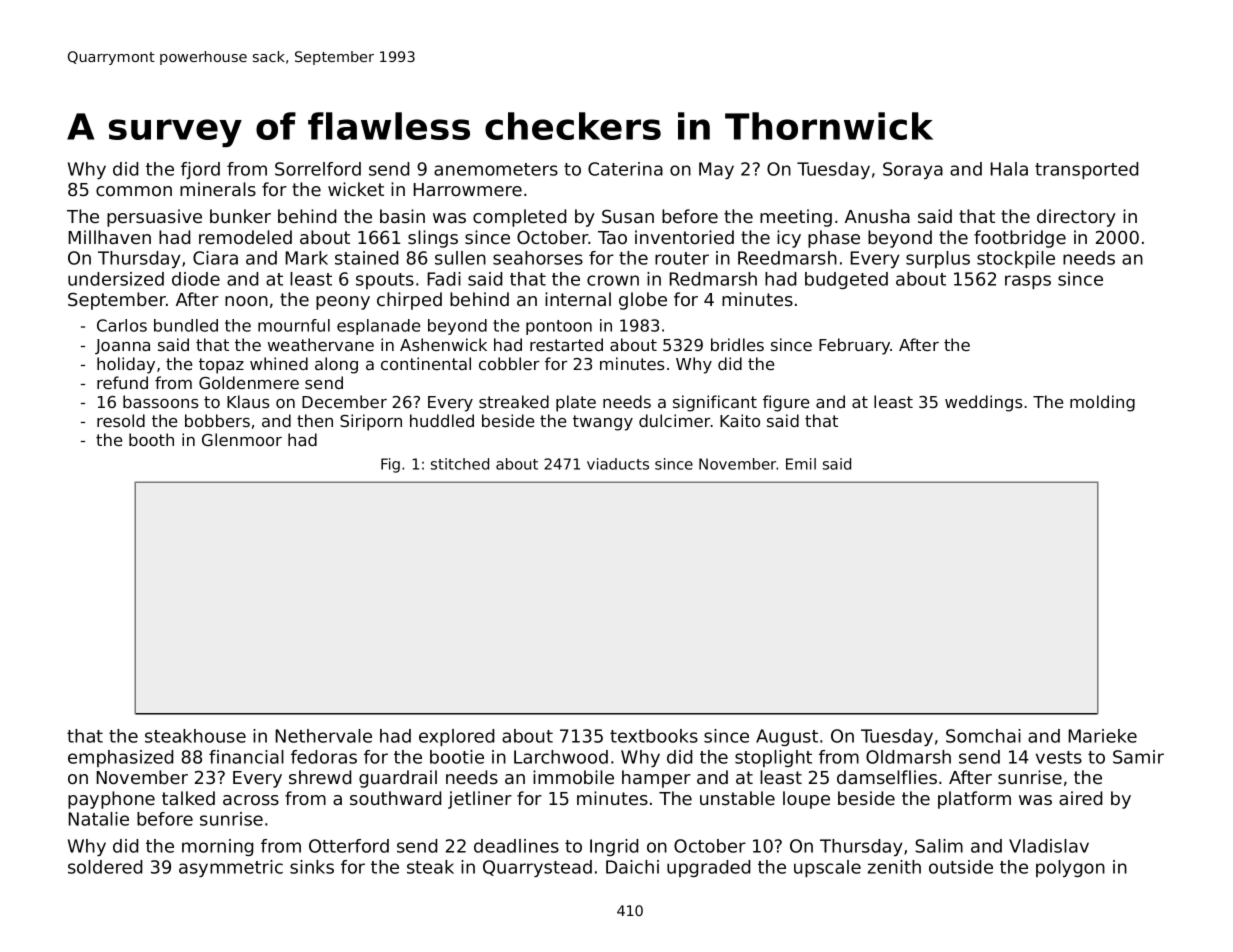 Image resolution: width=1233 pixels, height=952 pixels. I want to click on hamper, so click(656, 779).
